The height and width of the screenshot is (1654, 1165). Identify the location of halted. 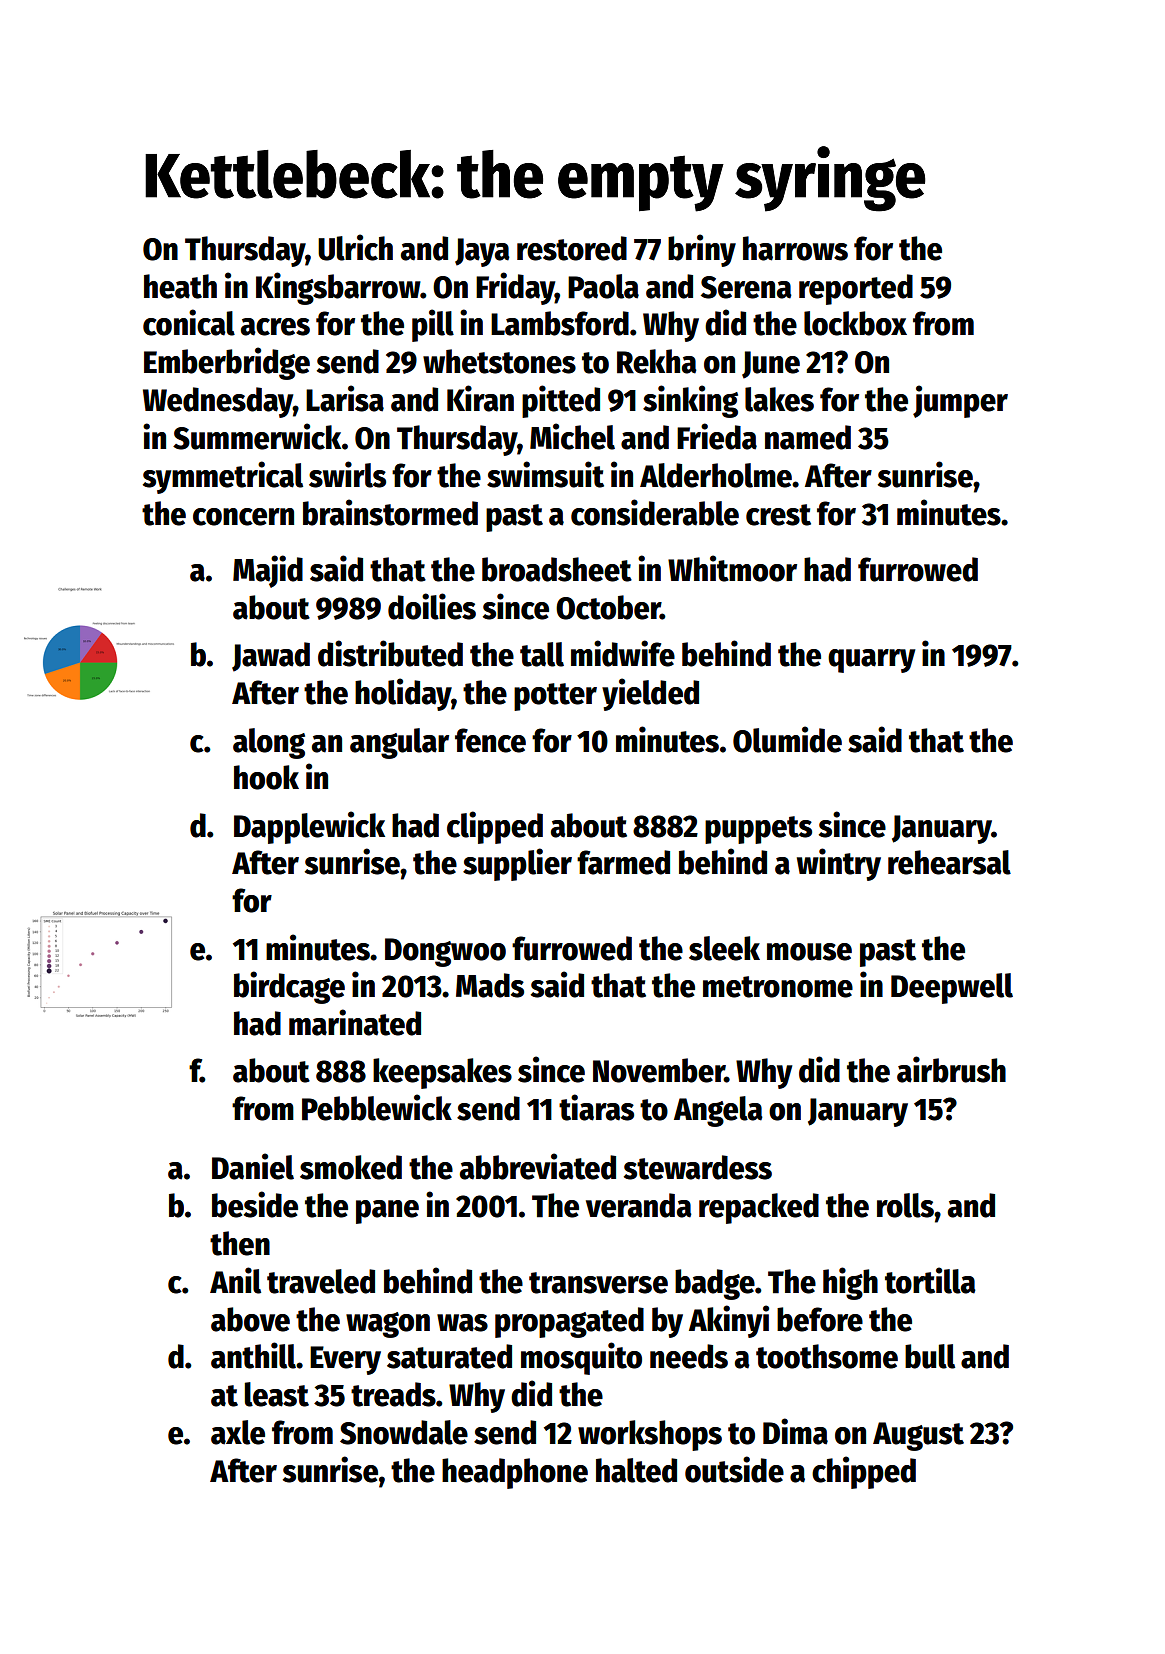
(636, 1470).
